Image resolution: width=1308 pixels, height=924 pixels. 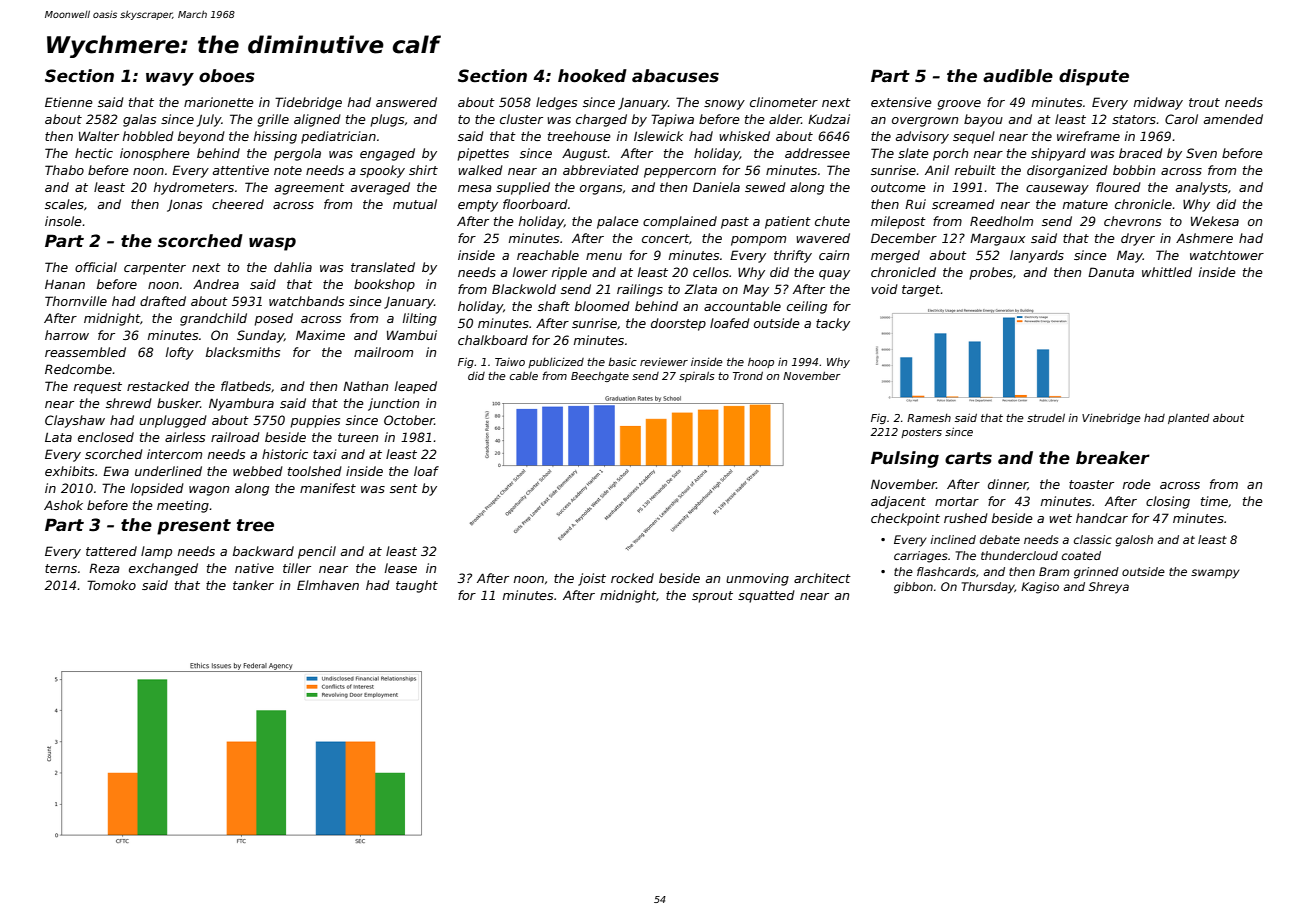 What do you see at coordinates (94, 153) in the page?
I see `hectic` at bounding box center [94, 153].
